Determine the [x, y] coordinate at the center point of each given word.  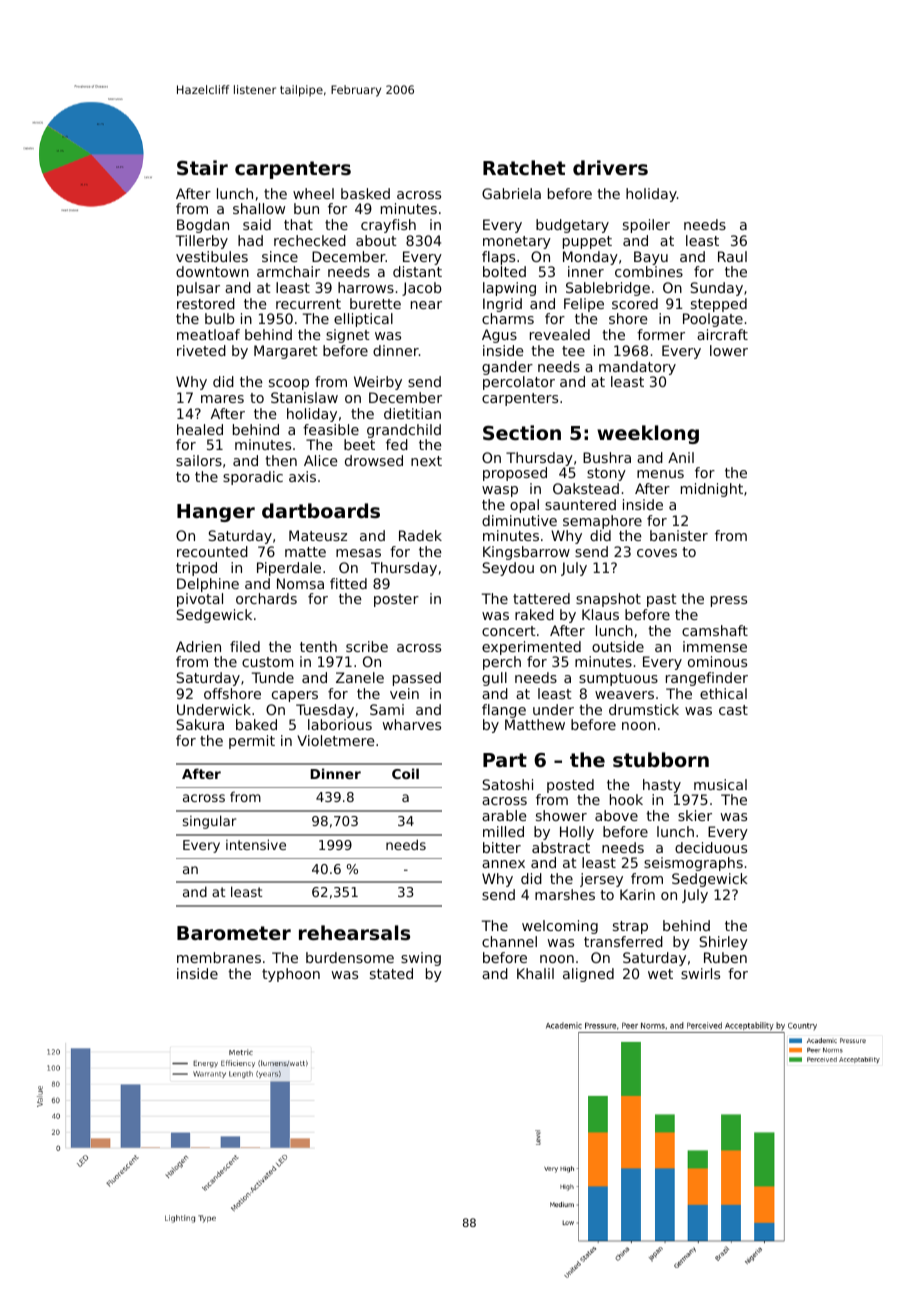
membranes [219, 957]
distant [417, 271]
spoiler [646, 226]
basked [365, 193]
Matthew [535, 724]
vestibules [212, 256]
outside [618, 646]
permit [252, 742]
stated [391, 973]
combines [649, 271]
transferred [623, 941]
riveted [201, 350]
